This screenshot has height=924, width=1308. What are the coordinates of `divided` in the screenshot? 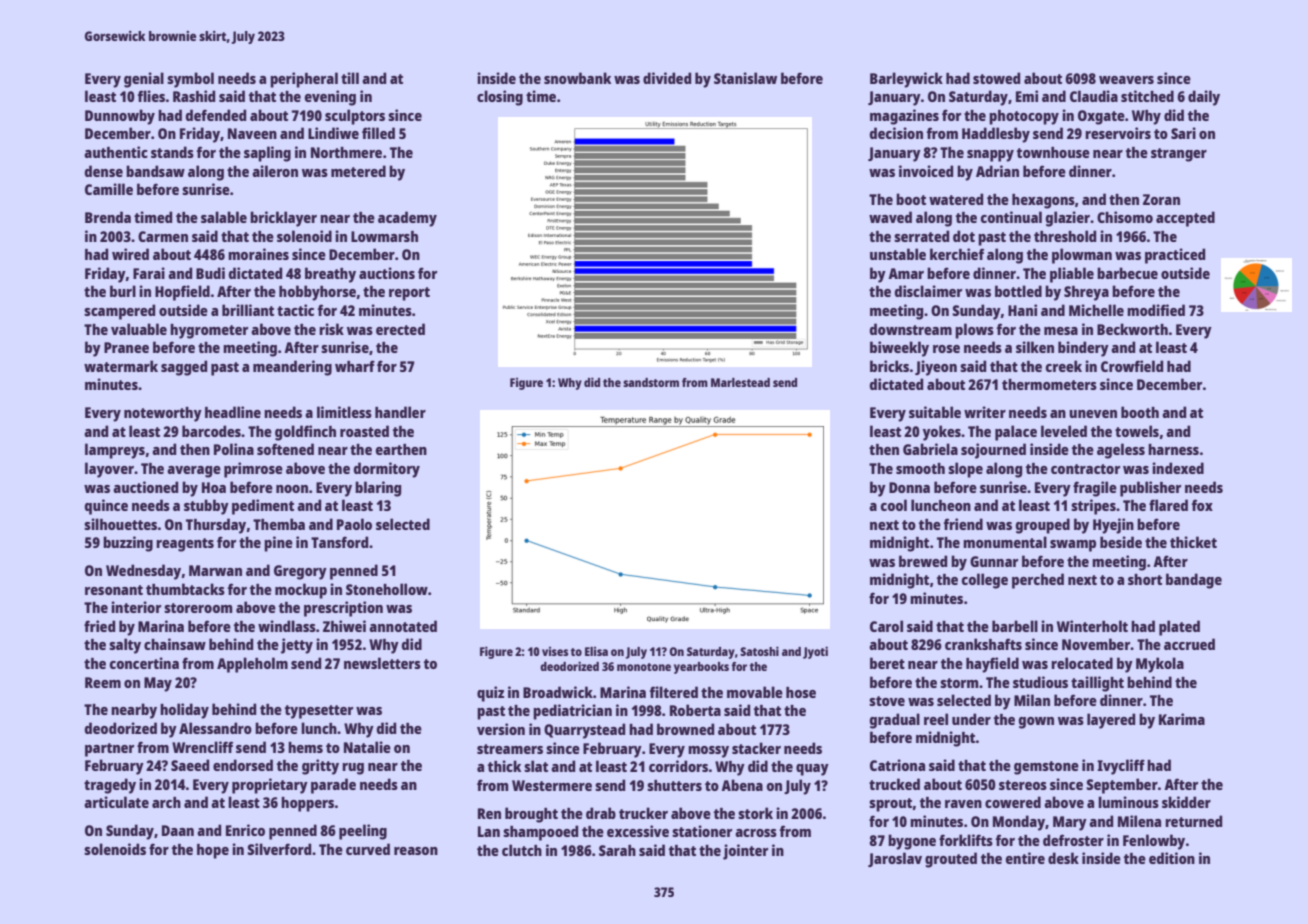 It's located at (667, 78).
